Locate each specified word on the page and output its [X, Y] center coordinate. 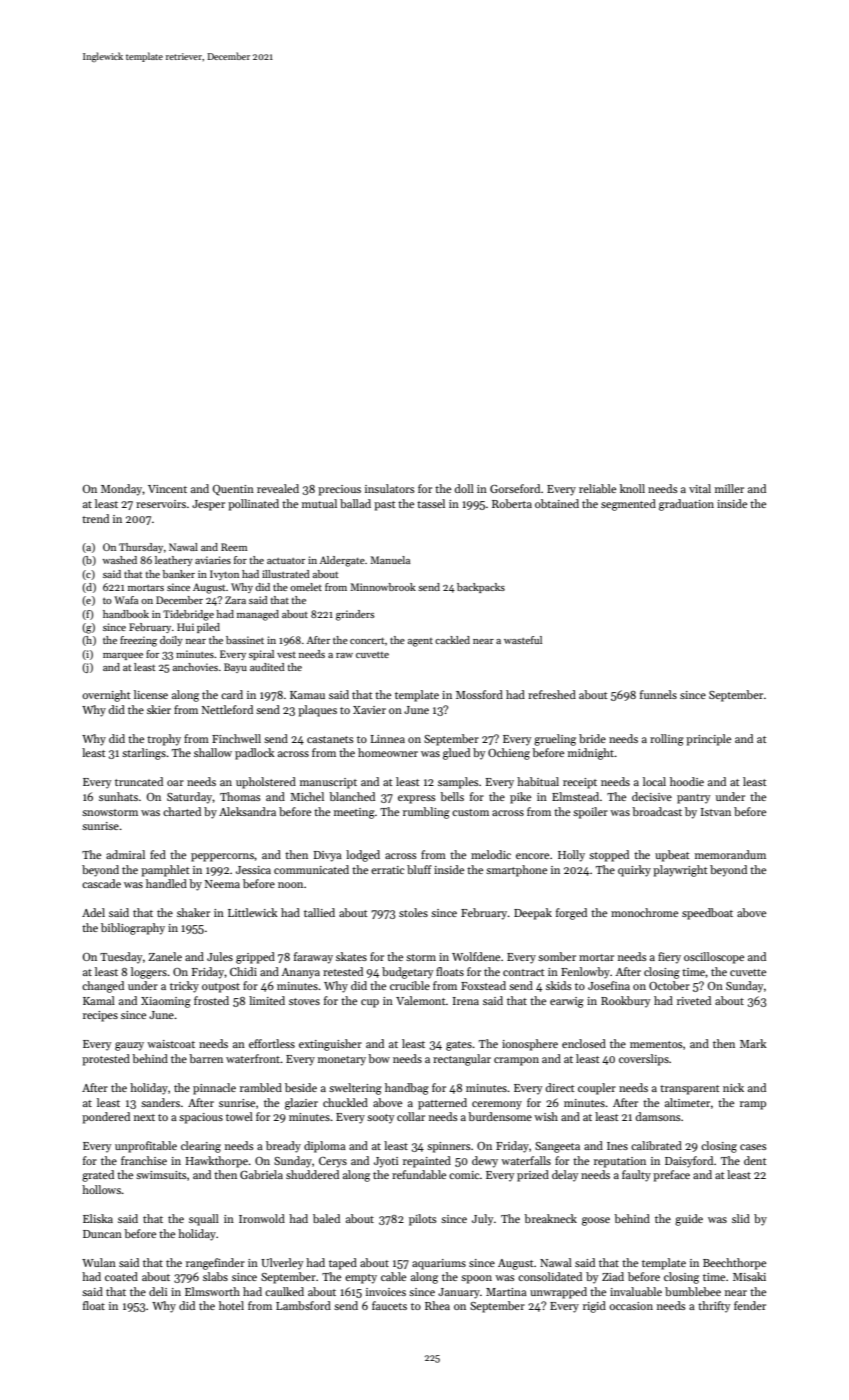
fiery [669, 958]
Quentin [233, 490]
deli [158, 1291]
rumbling [426, 813]
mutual [319, 503]
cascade [101, 883]
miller [729, 488]
